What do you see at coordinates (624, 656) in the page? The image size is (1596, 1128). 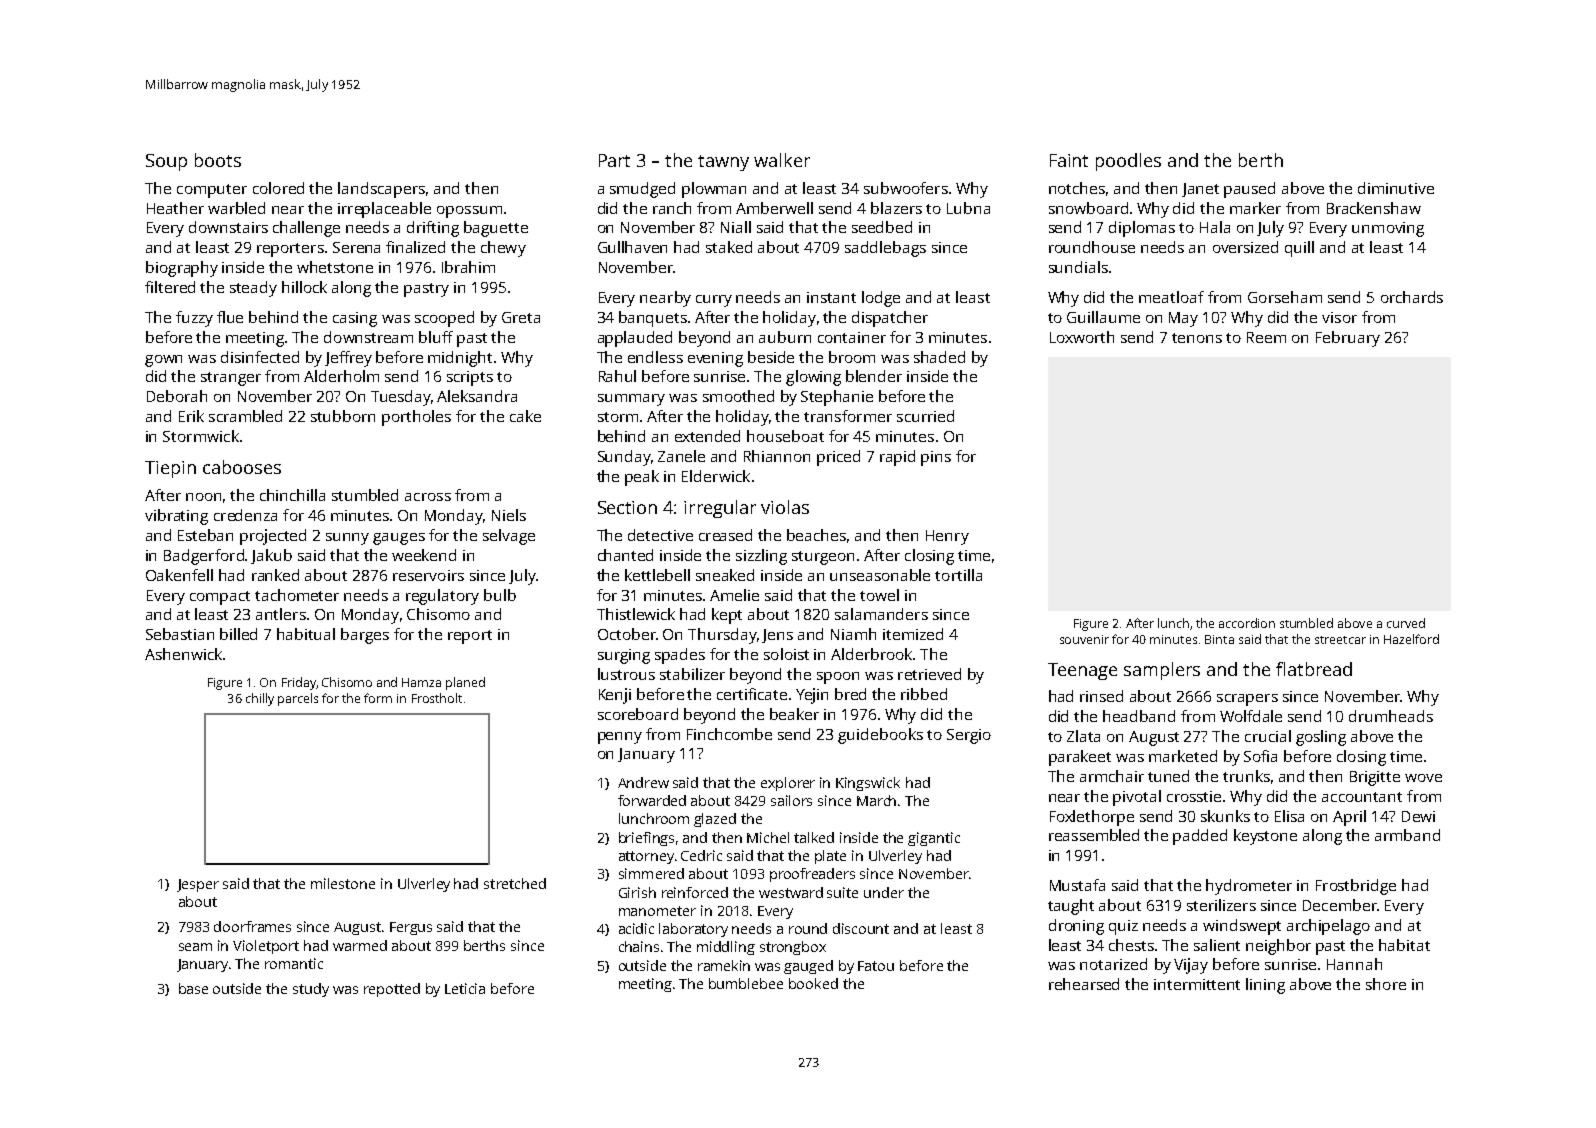 I see `surging` at bounding box center [624, 656].
